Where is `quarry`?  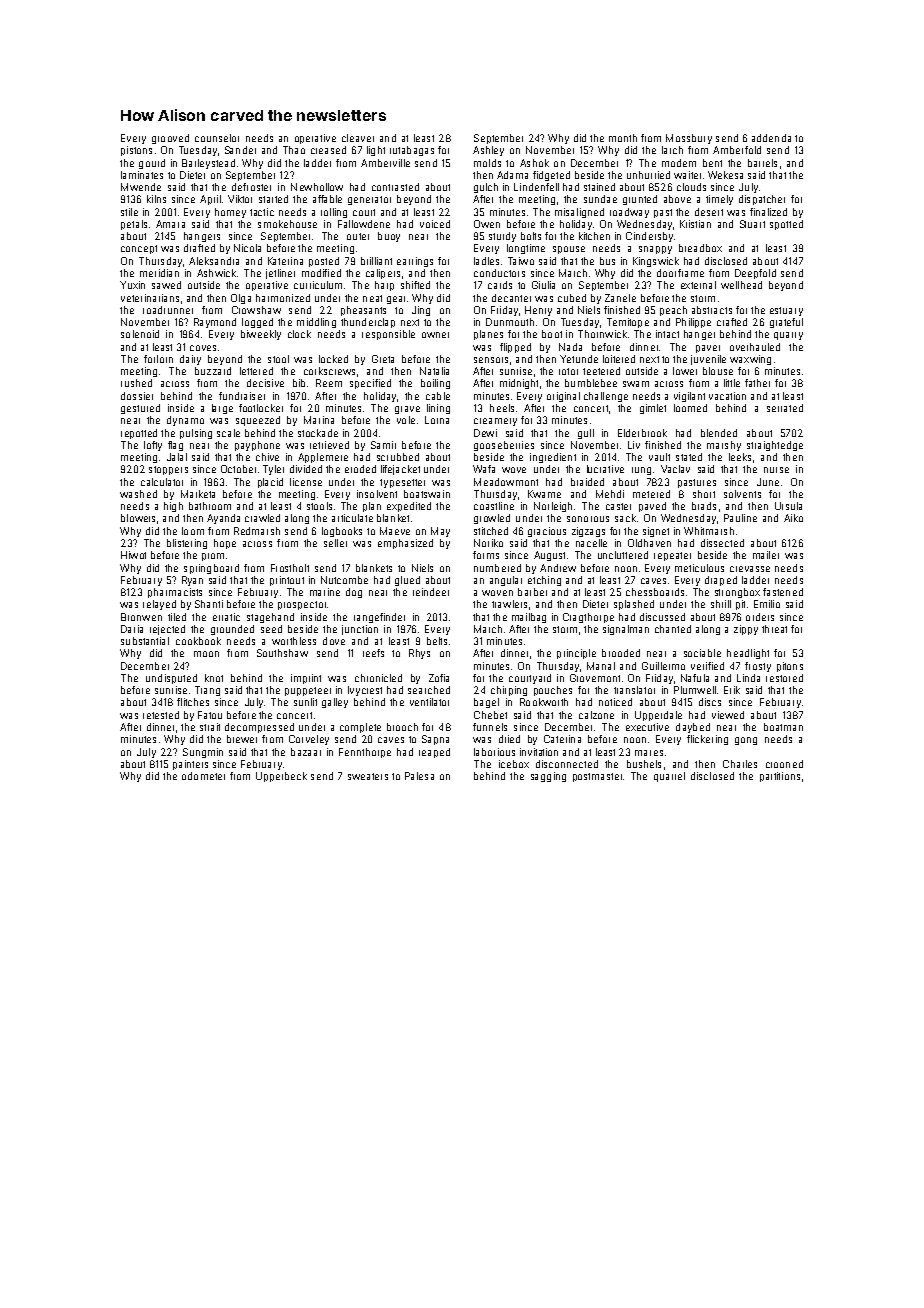 quarry is located at coordinates (788, 336).
